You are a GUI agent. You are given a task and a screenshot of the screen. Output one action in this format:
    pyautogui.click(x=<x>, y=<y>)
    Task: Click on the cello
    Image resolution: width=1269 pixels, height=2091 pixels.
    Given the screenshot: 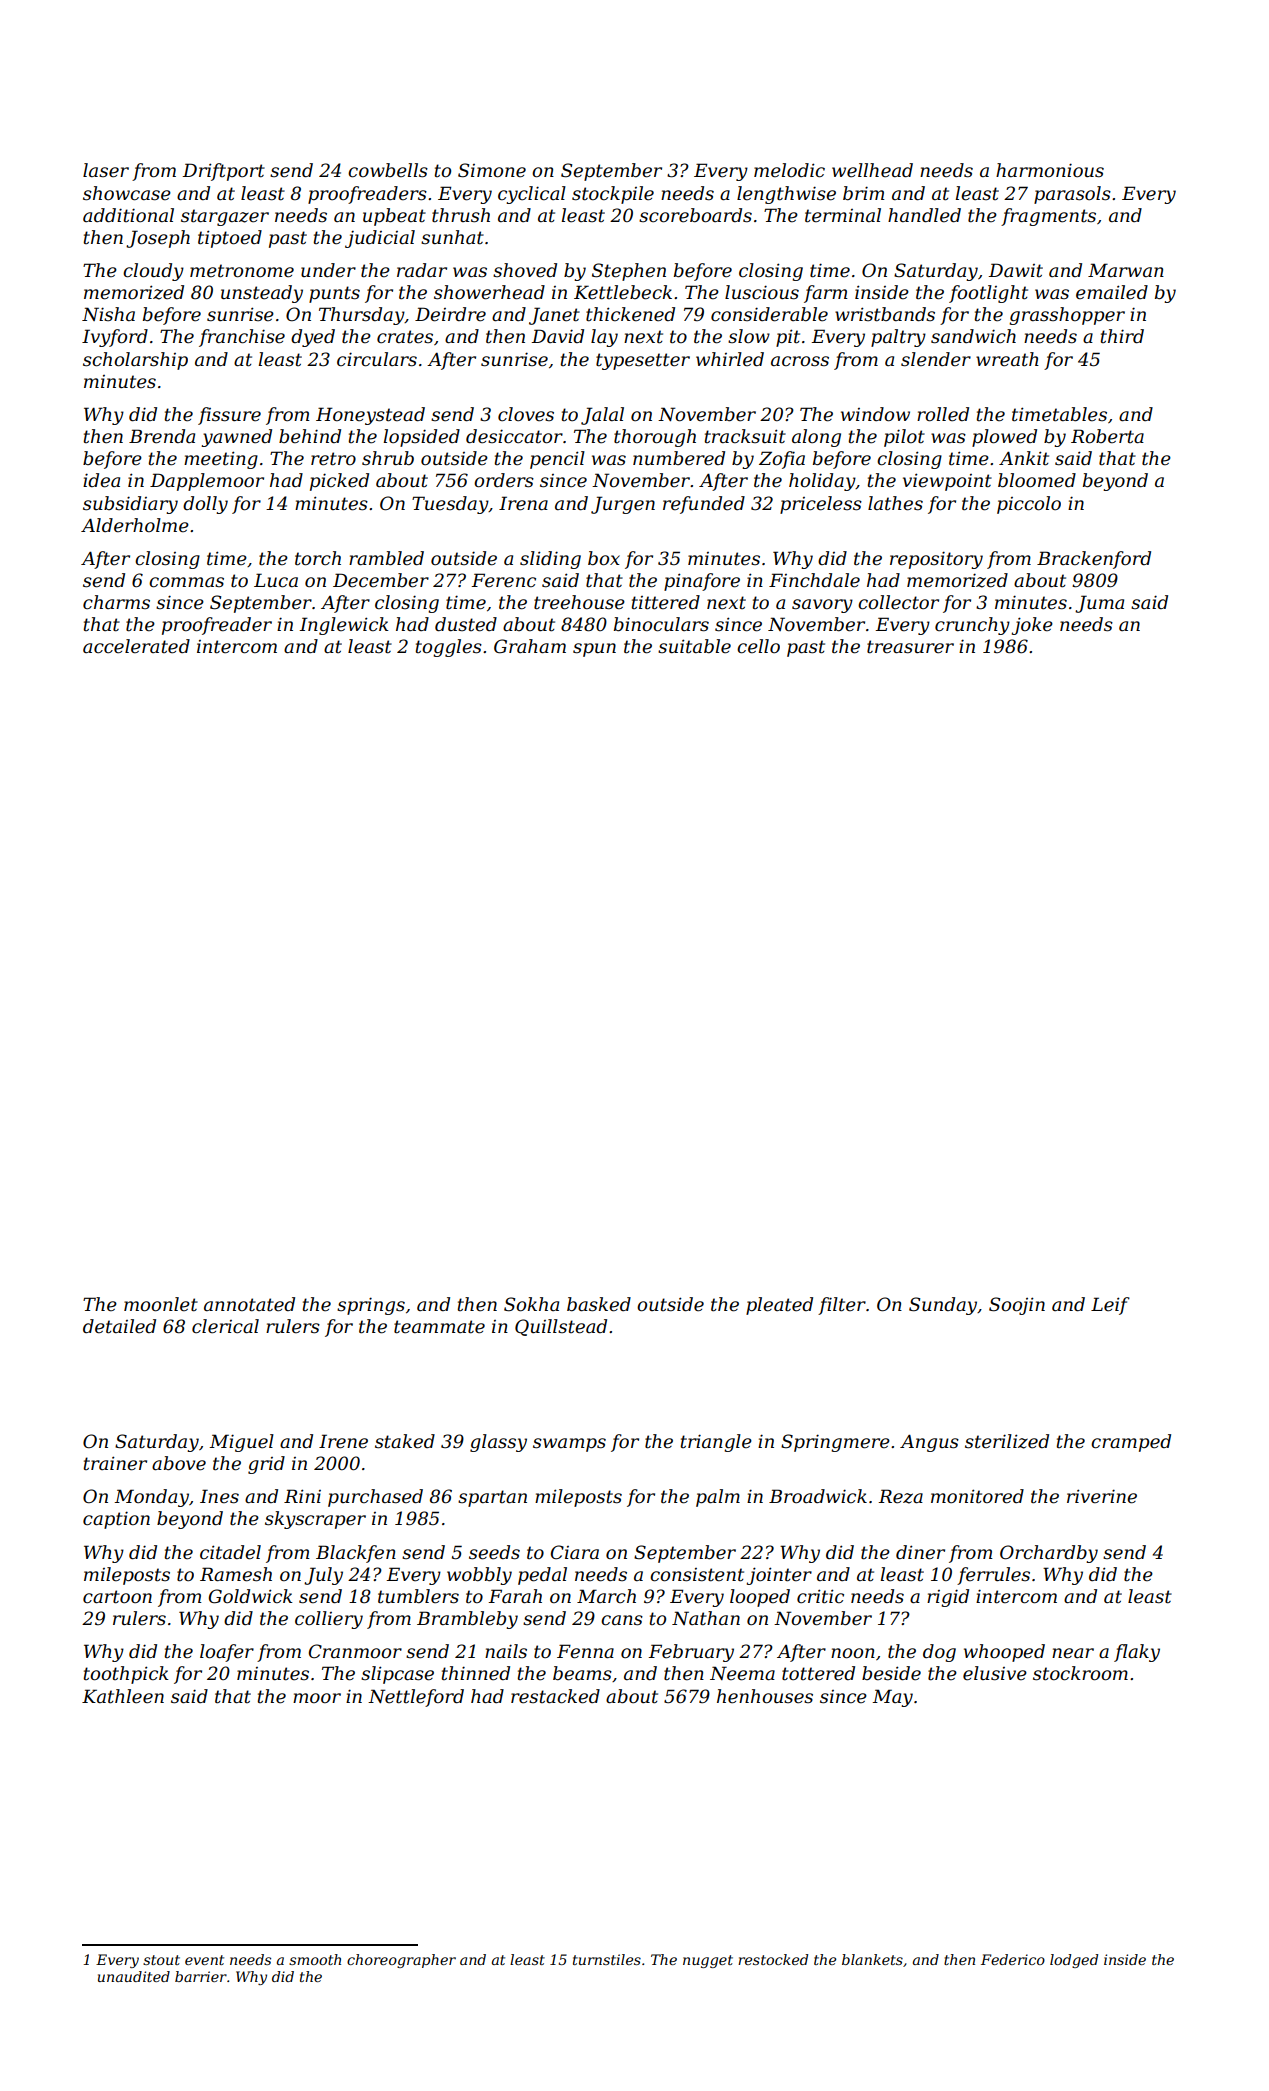 What is the action you would take?
    pyautogui.click(x=758, y=646)
